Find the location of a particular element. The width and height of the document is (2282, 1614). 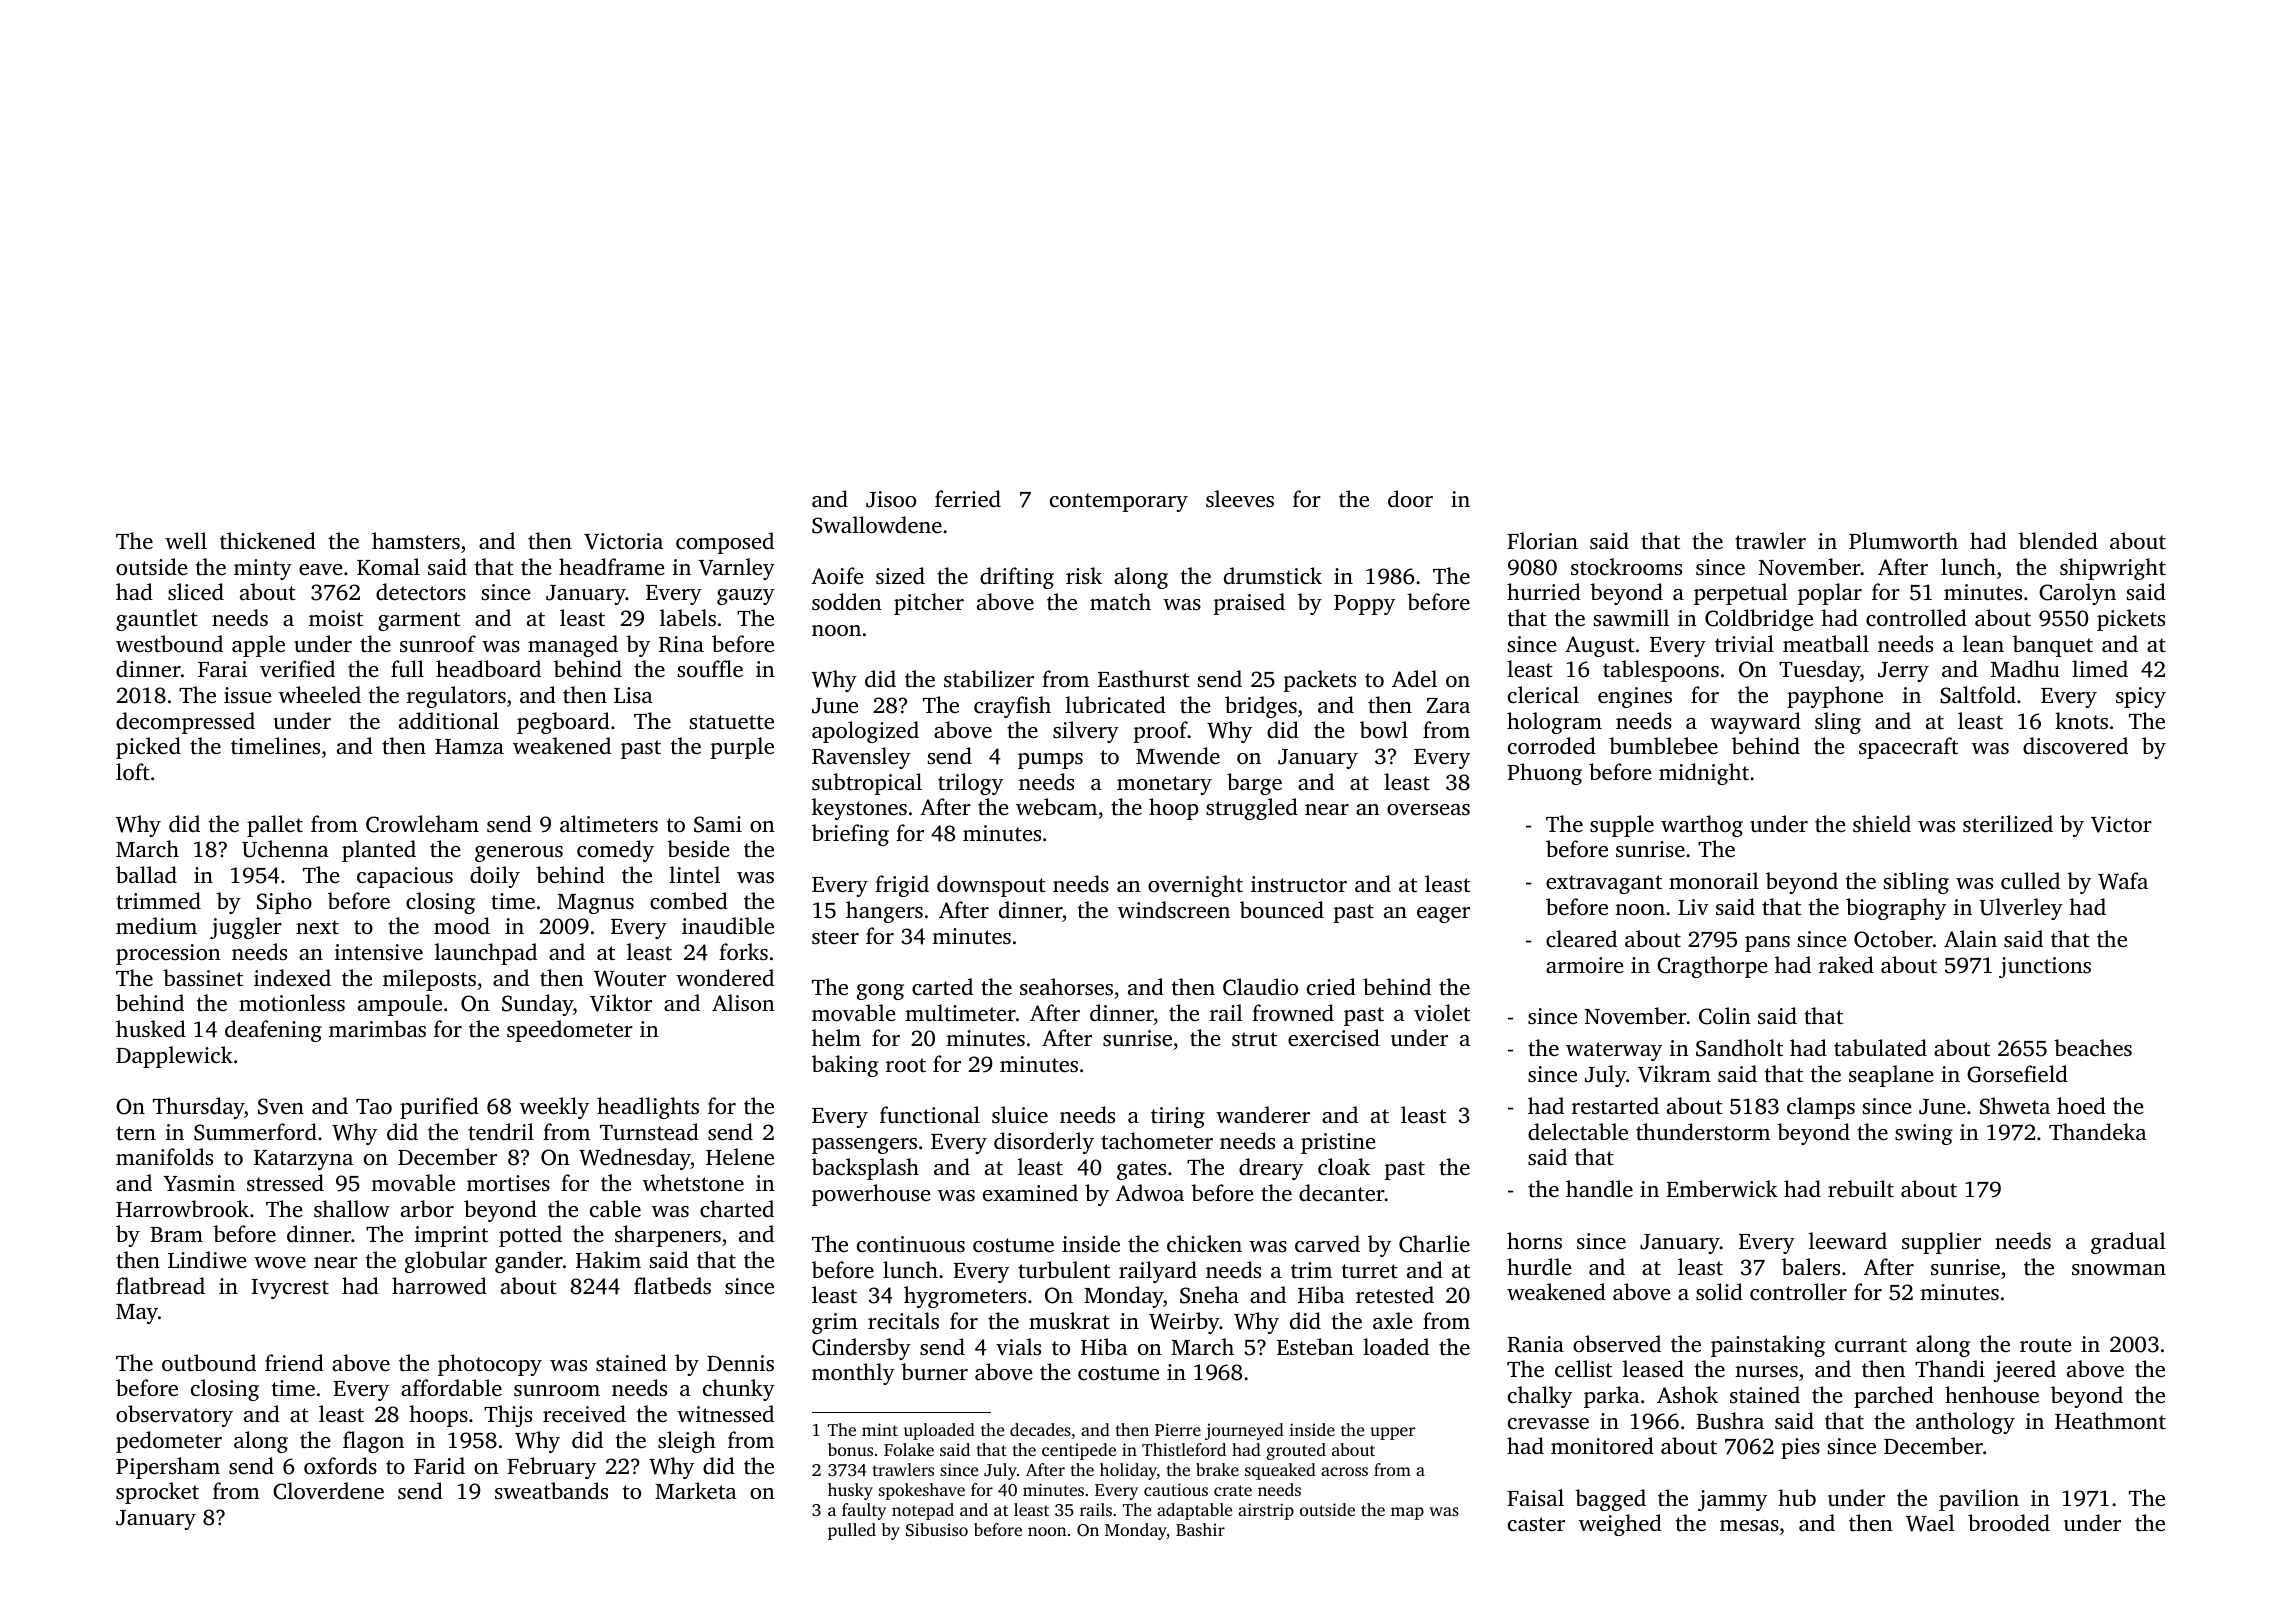

weekly is located at coordinates (554, 1108).
